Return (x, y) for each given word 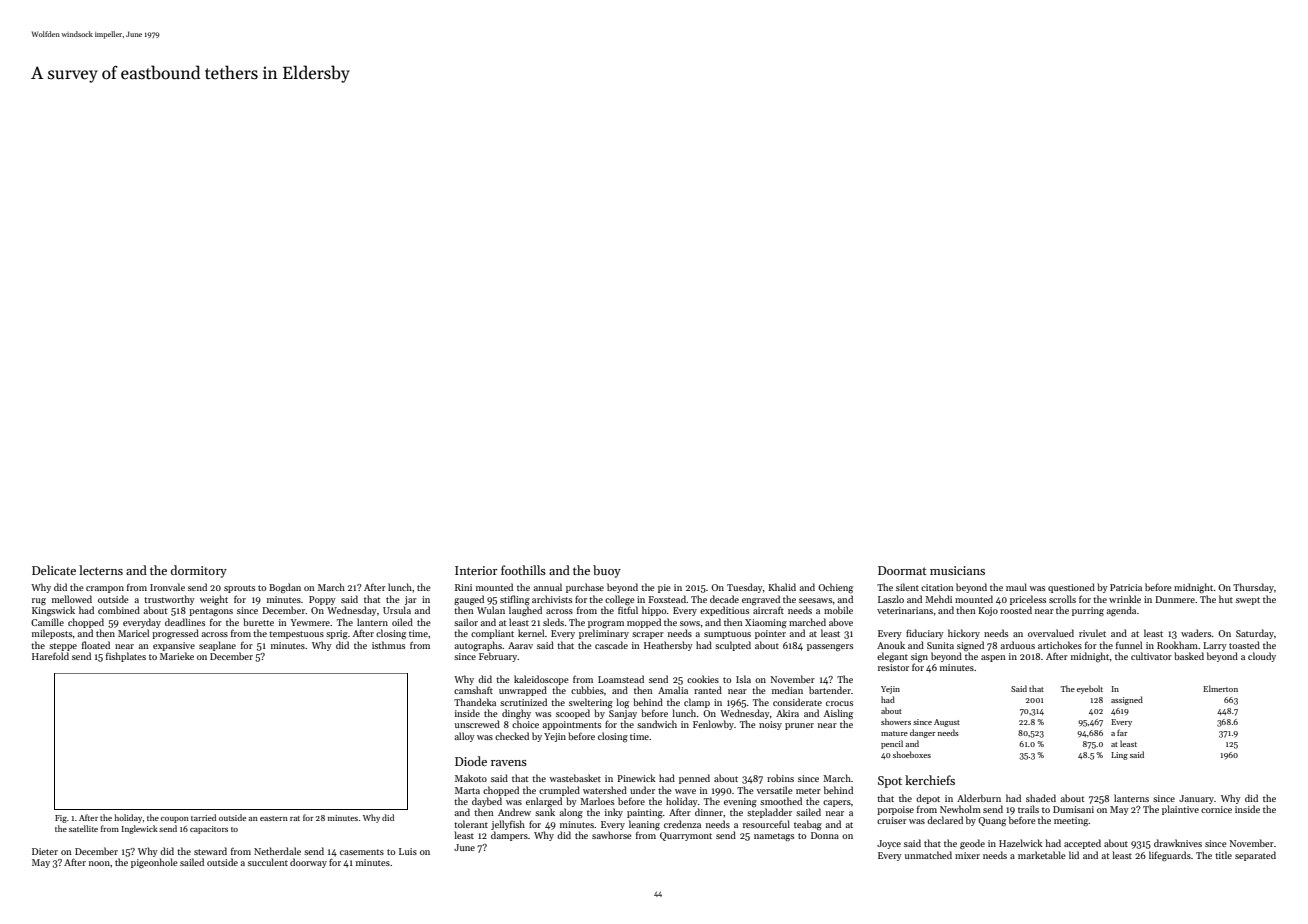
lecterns (101, 570)
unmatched (928, 855)
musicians (957, 570)
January (1196, 799)
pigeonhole (154, 863)
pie (664, 588)
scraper (648, 635)
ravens (509, 763)
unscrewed (477, 724)
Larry (1215, 646)
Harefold (50, 656)
